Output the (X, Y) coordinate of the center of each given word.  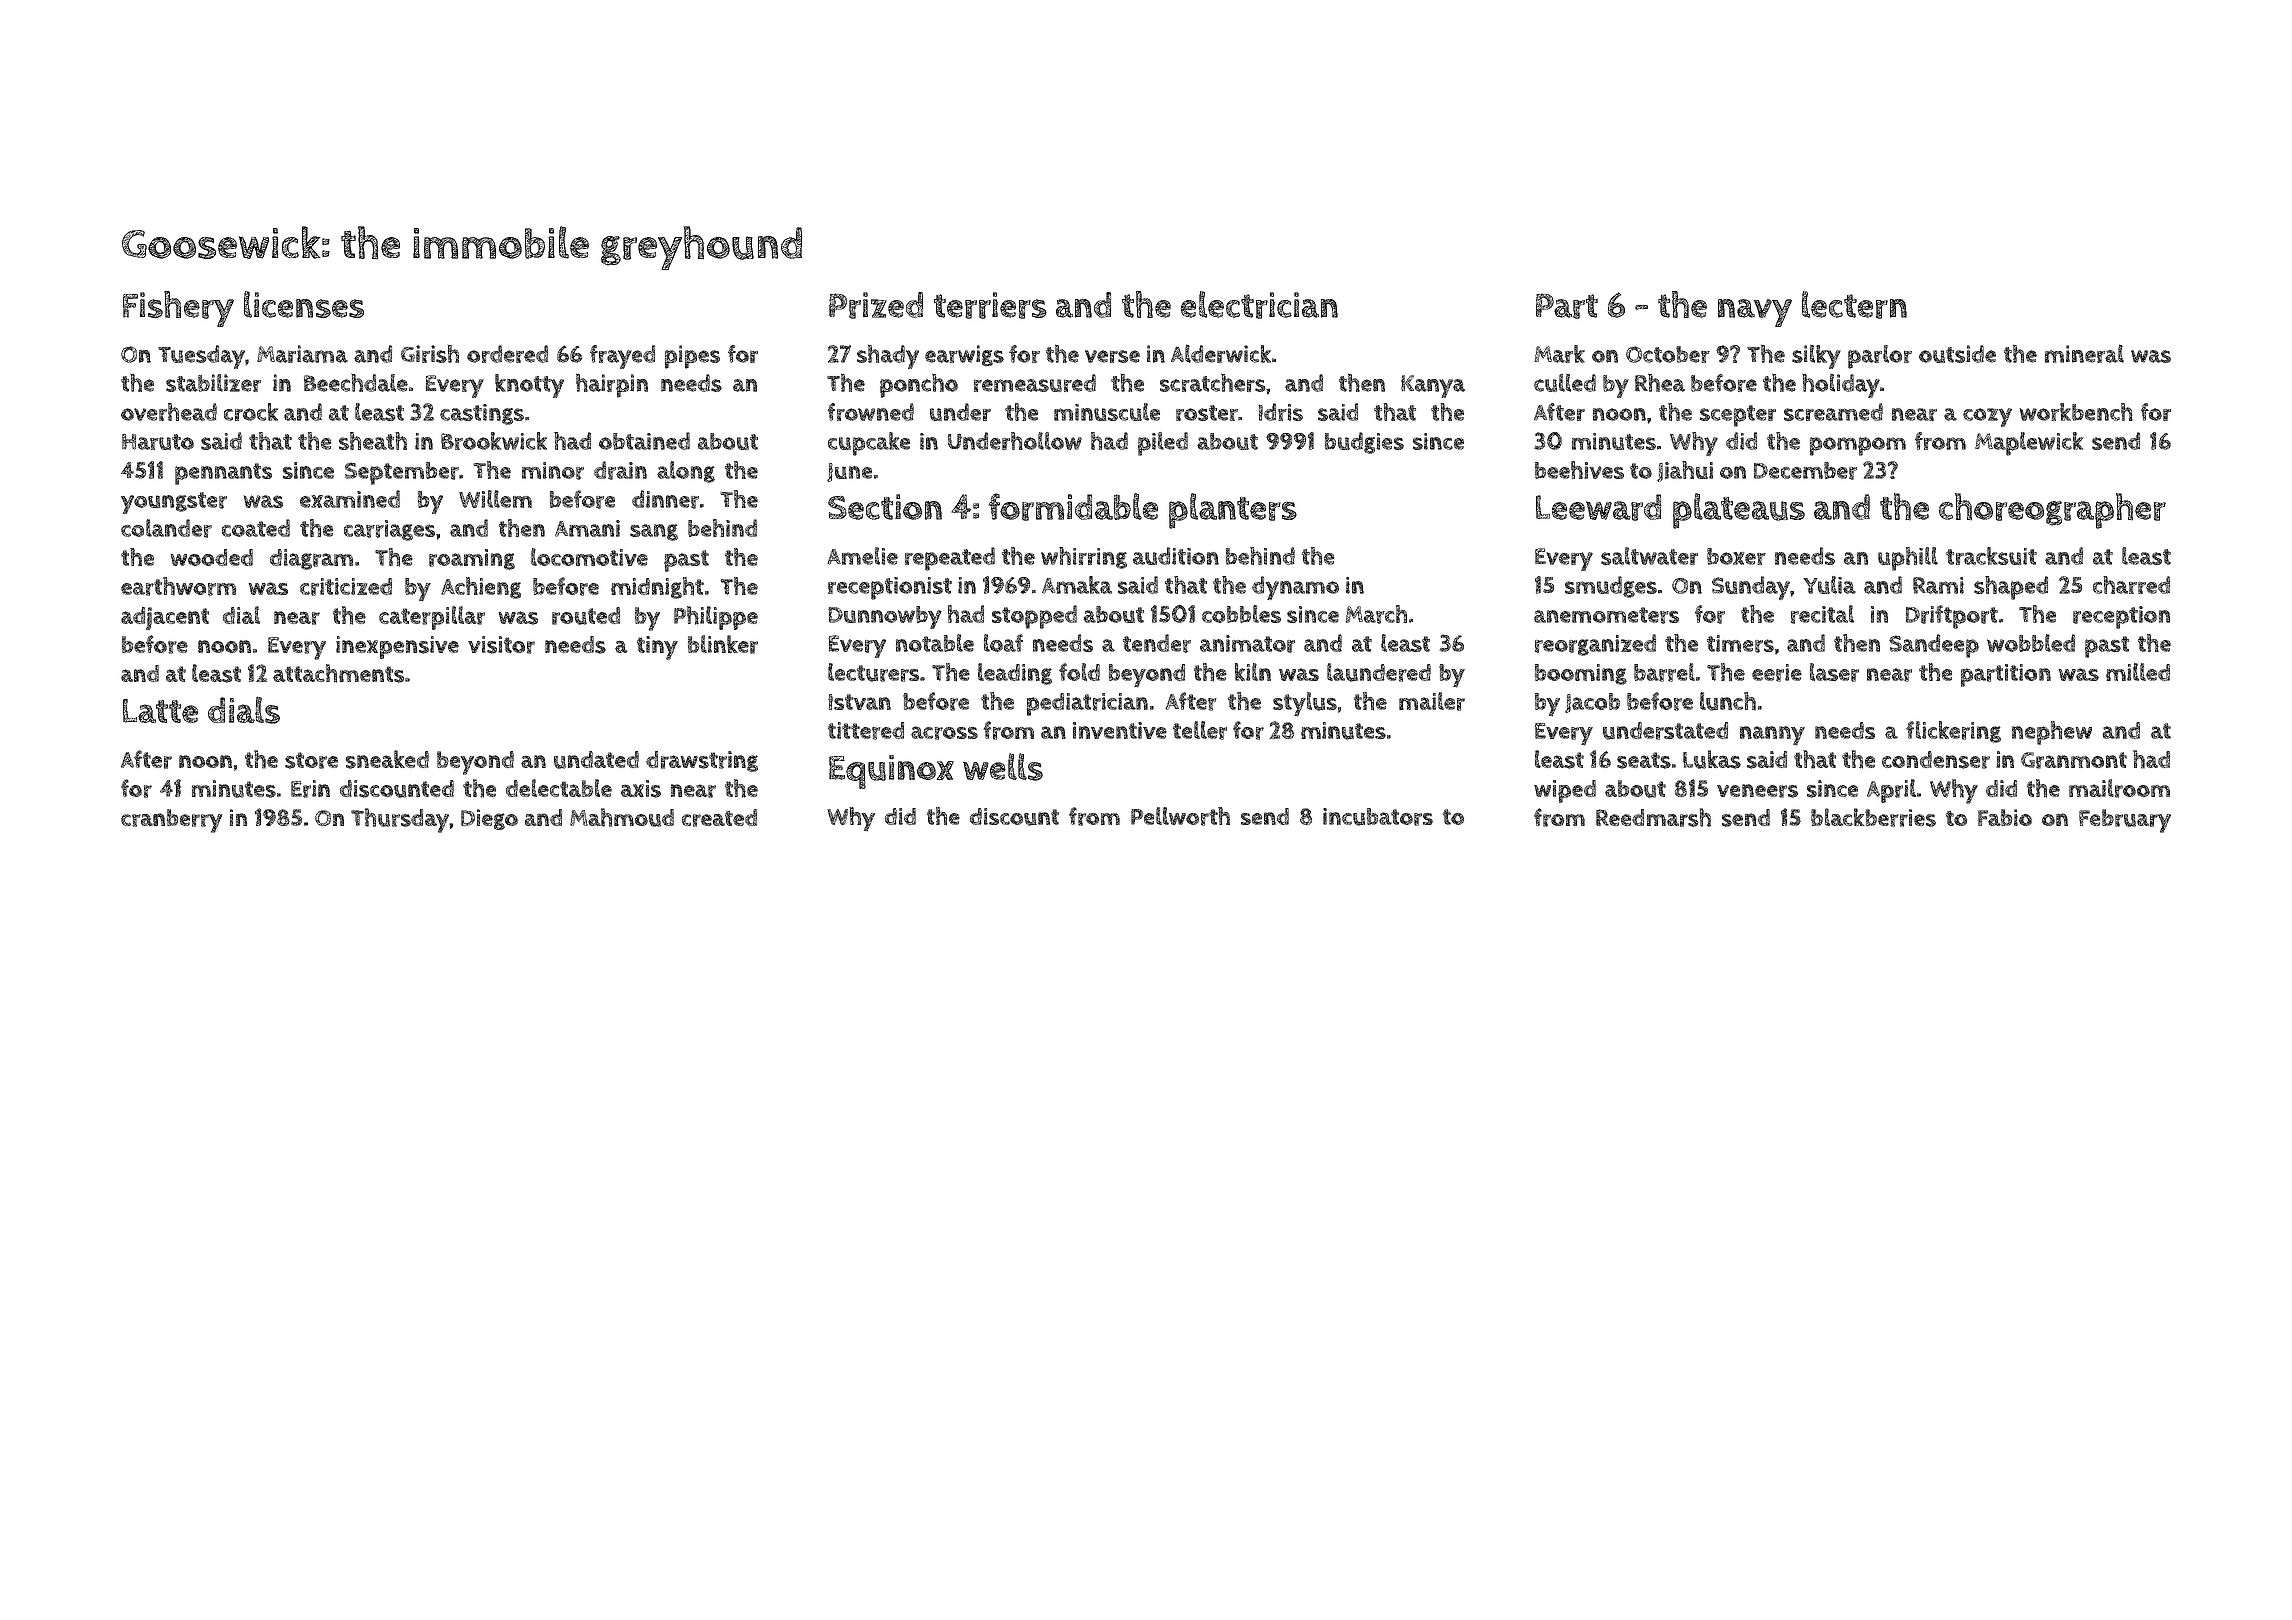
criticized (346, 587)
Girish (430, 354)
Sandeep (1934, 646)
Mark (1559, 354)
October (1668, 354)
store (311, 760)
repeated (950, 559)
